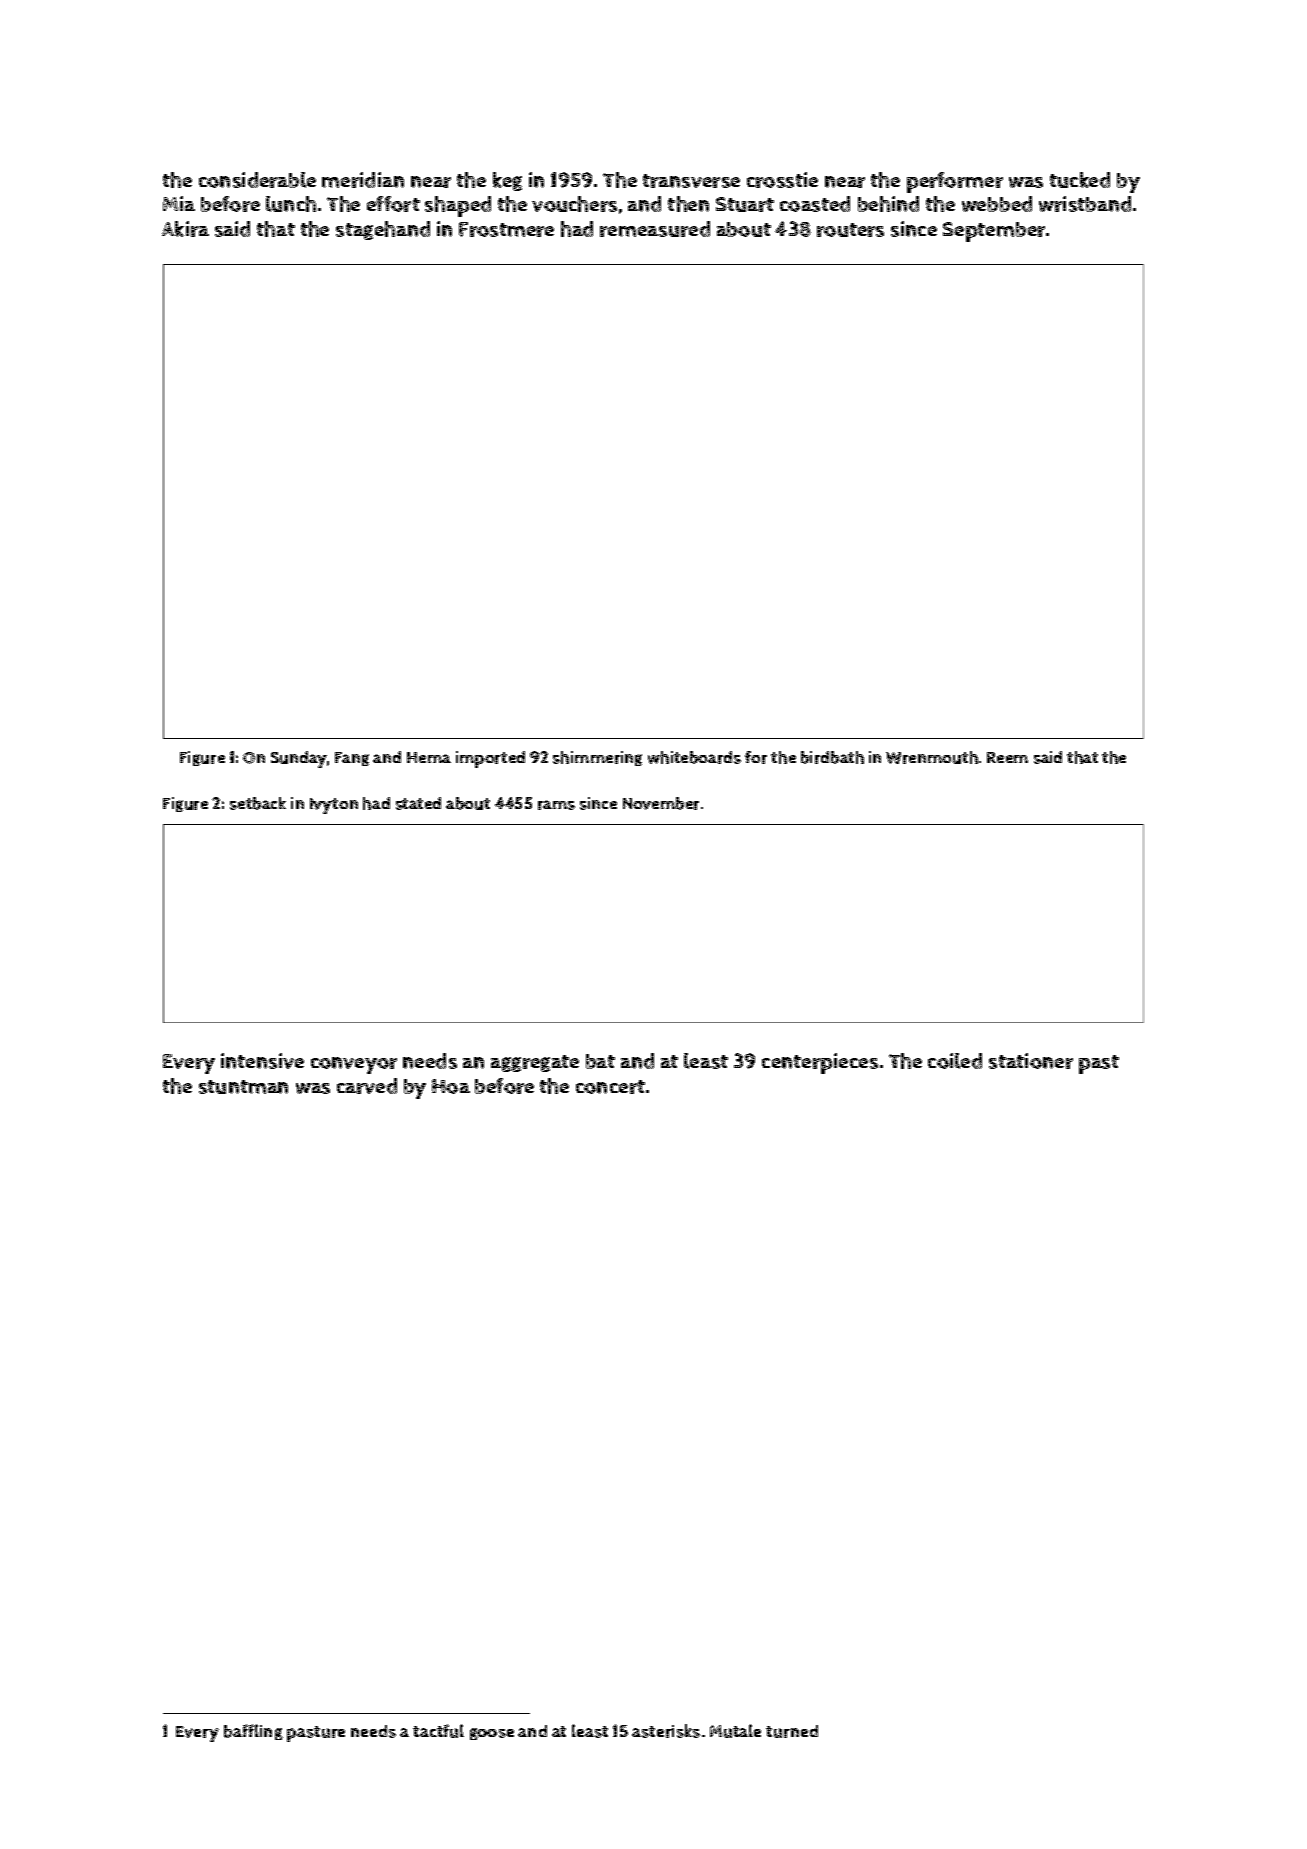 The width and height of the screenshot is (1307, 1849). What do you see at coordinates (179, 203) in the screenshot?
I see `Mia` at bounding box center [179, 203].
